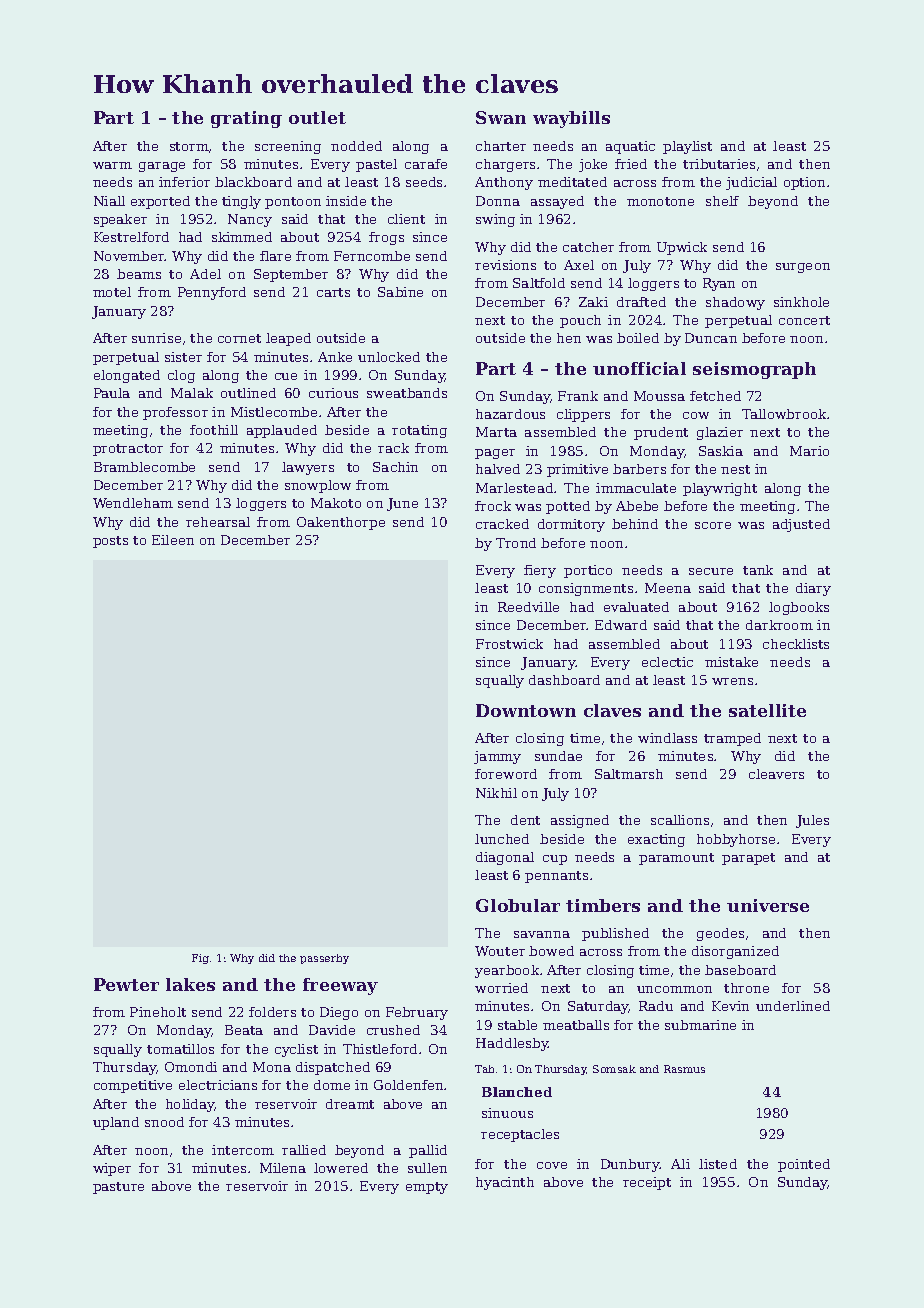 The height and width of the page is (1308, 924). Describe the element at coordinates (804, 183) in the page. I see `option` at that location.
